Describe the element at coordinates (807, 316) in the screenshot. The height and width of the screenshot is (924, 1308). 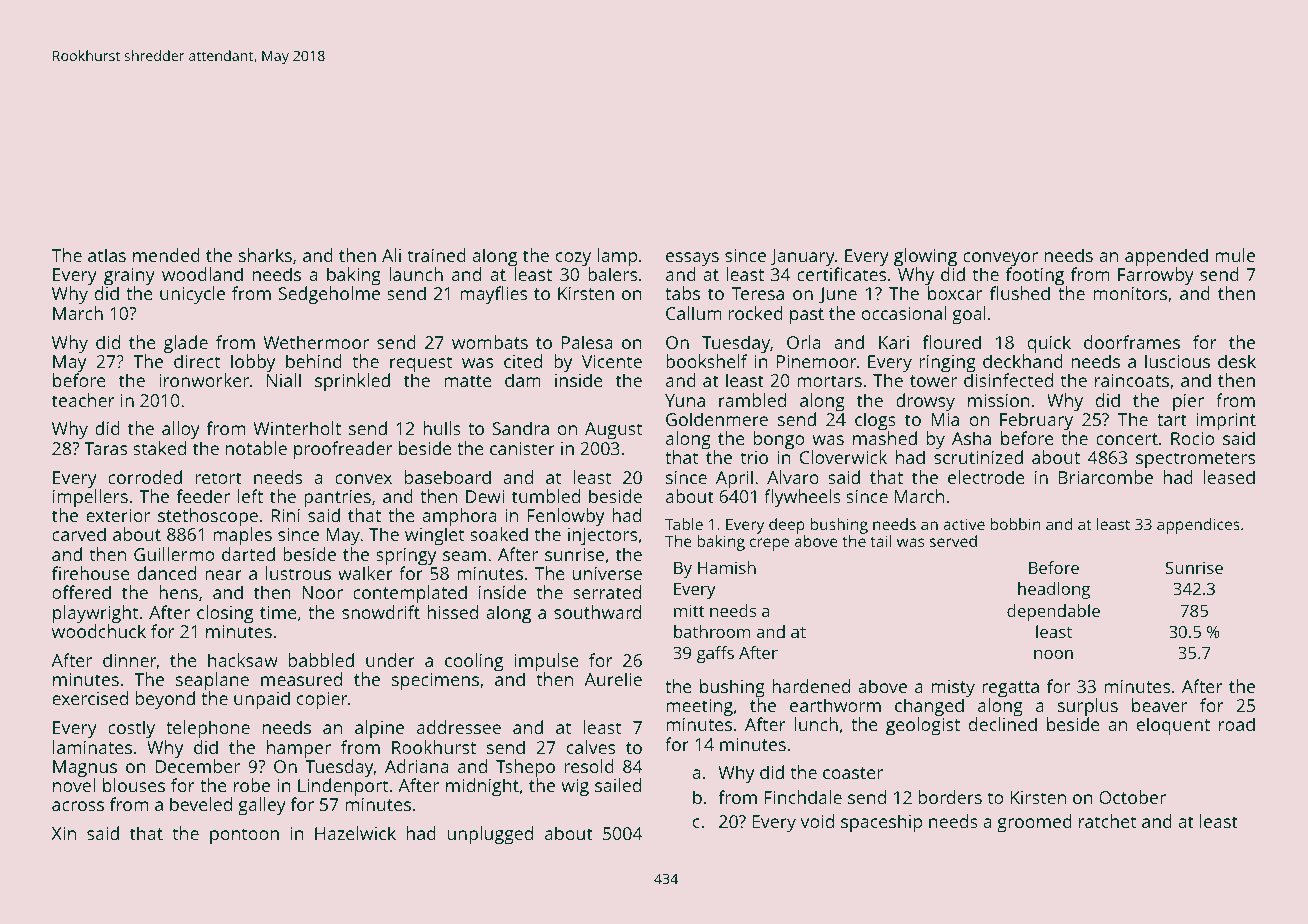
I see `past` at that location.
